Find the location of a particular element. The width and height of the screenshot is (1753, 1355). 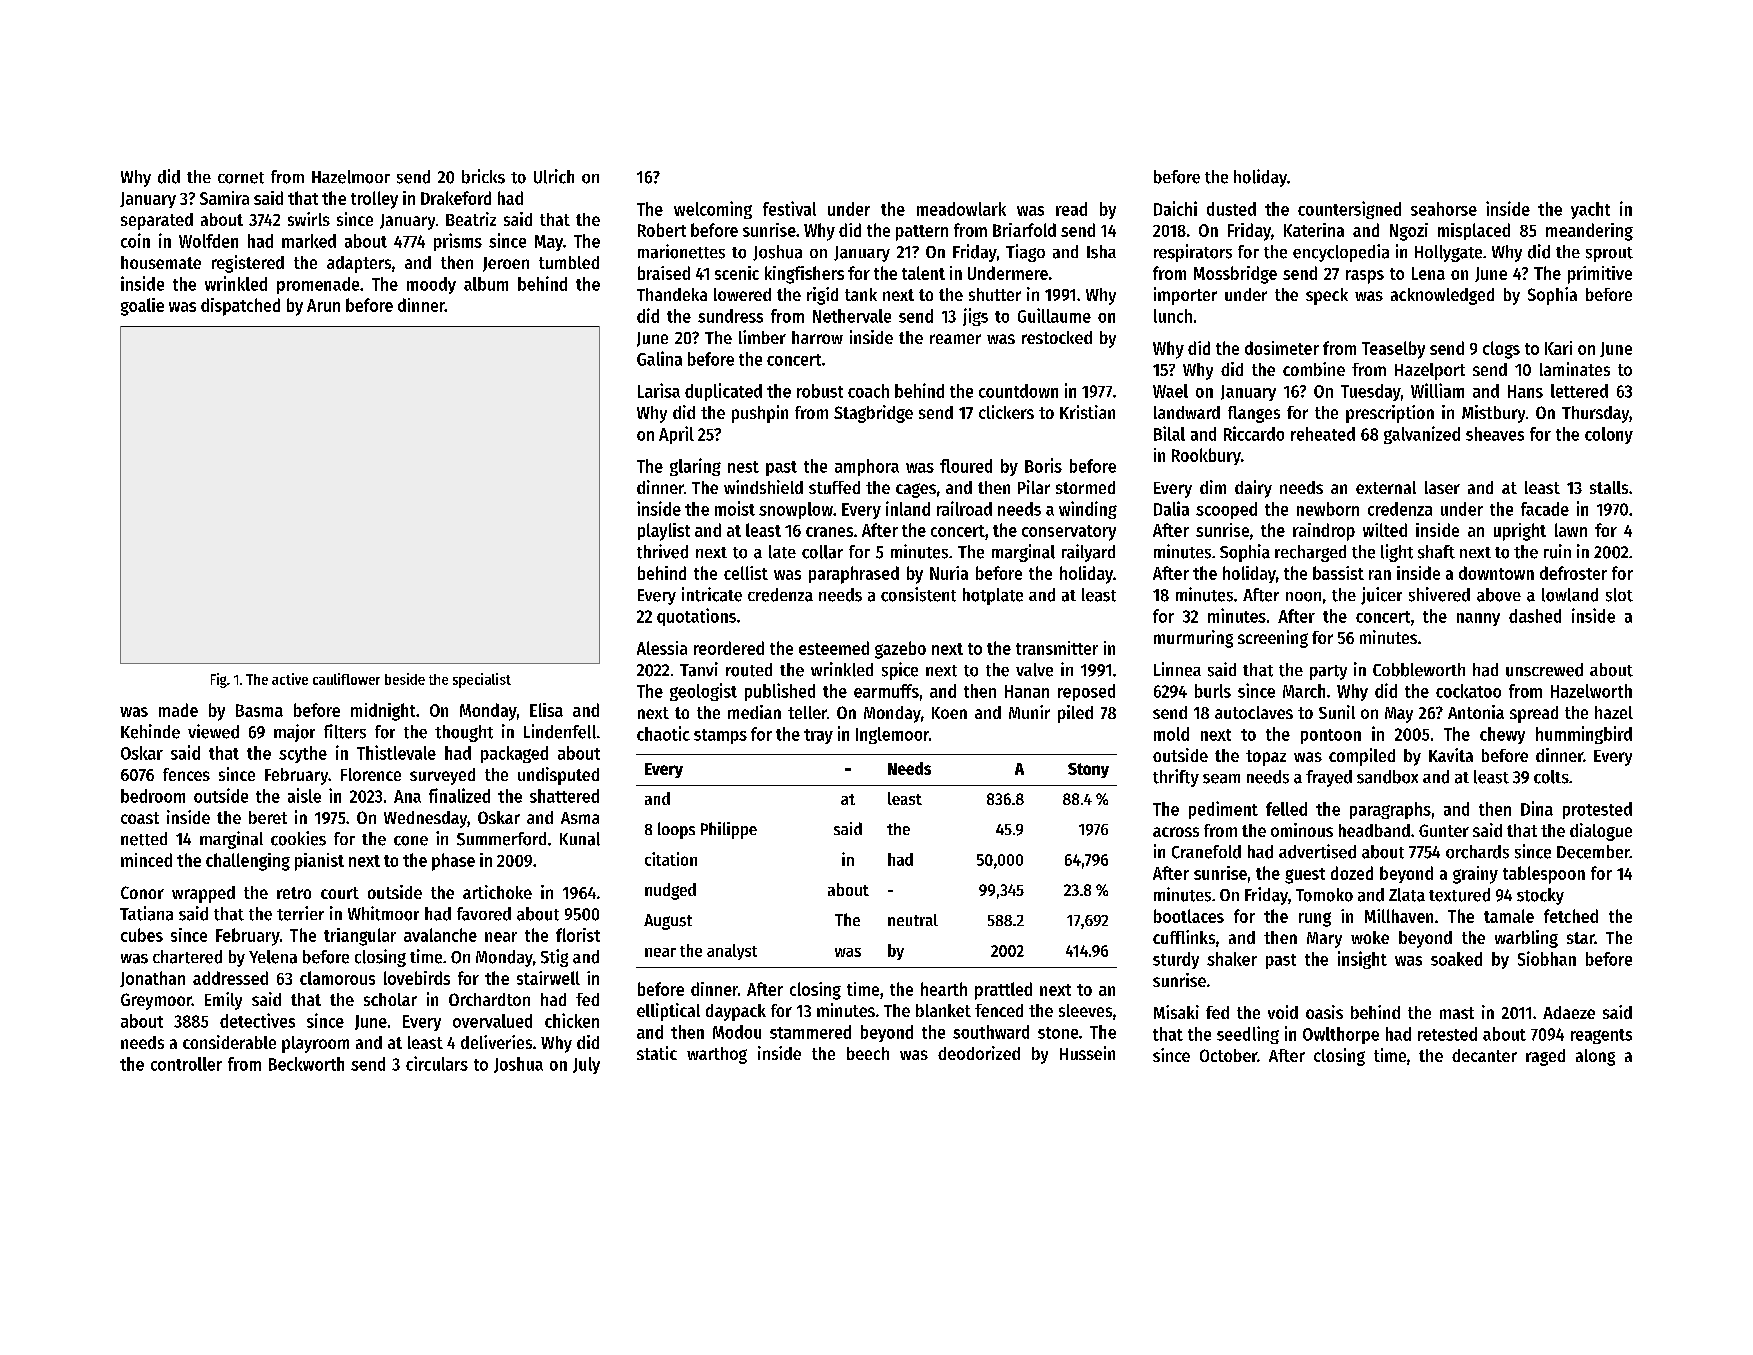

registered is located at coordinates (248, 264).
